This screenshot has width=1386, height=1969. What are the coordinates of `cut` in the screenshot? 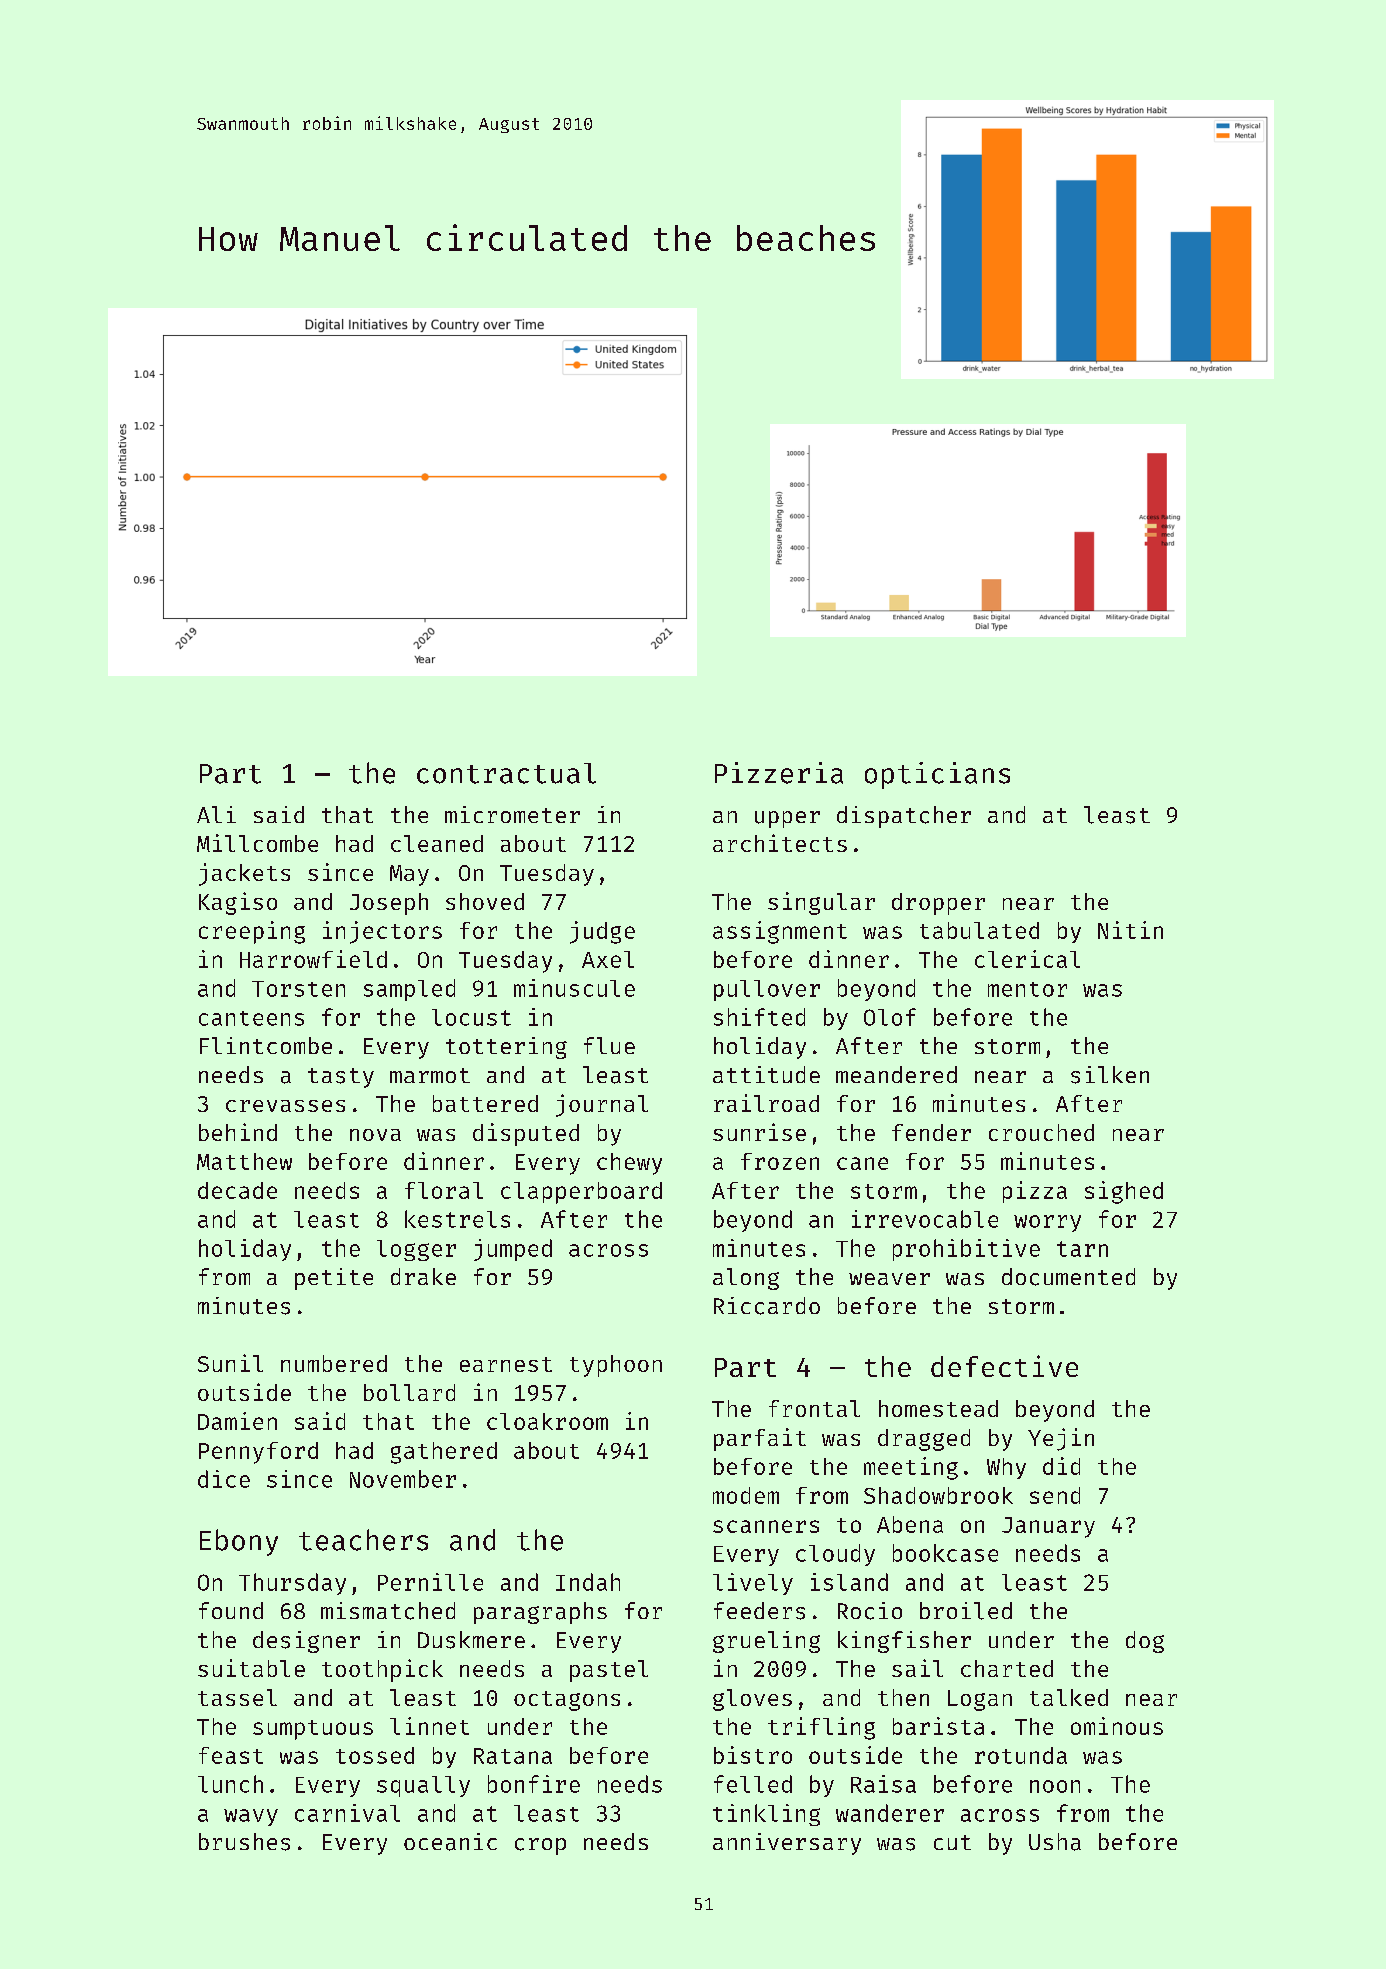 It's located at (952, 1842).
